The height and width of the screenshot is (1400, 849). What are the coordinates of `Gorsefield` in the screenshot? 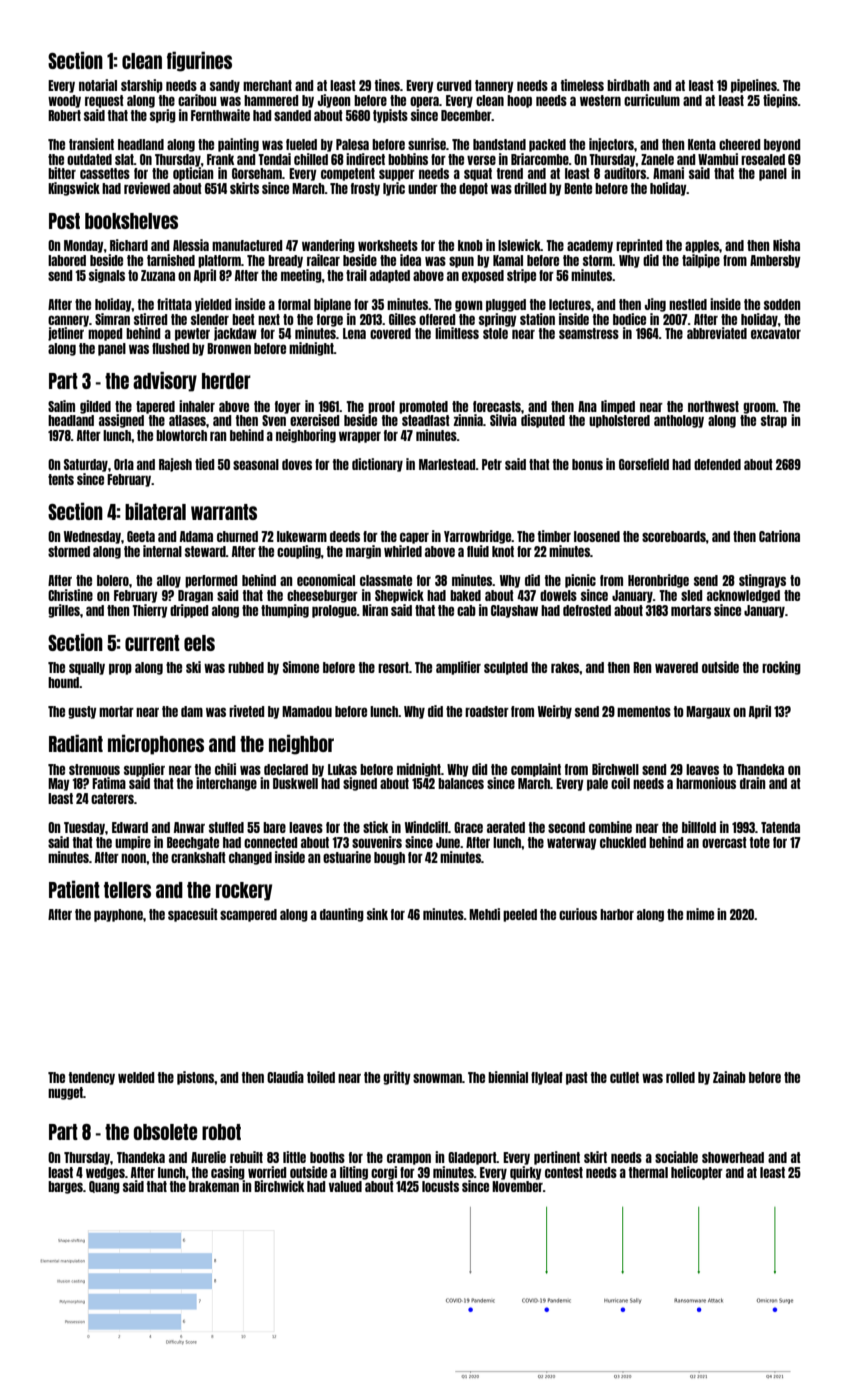 It's located at (644, 464).
